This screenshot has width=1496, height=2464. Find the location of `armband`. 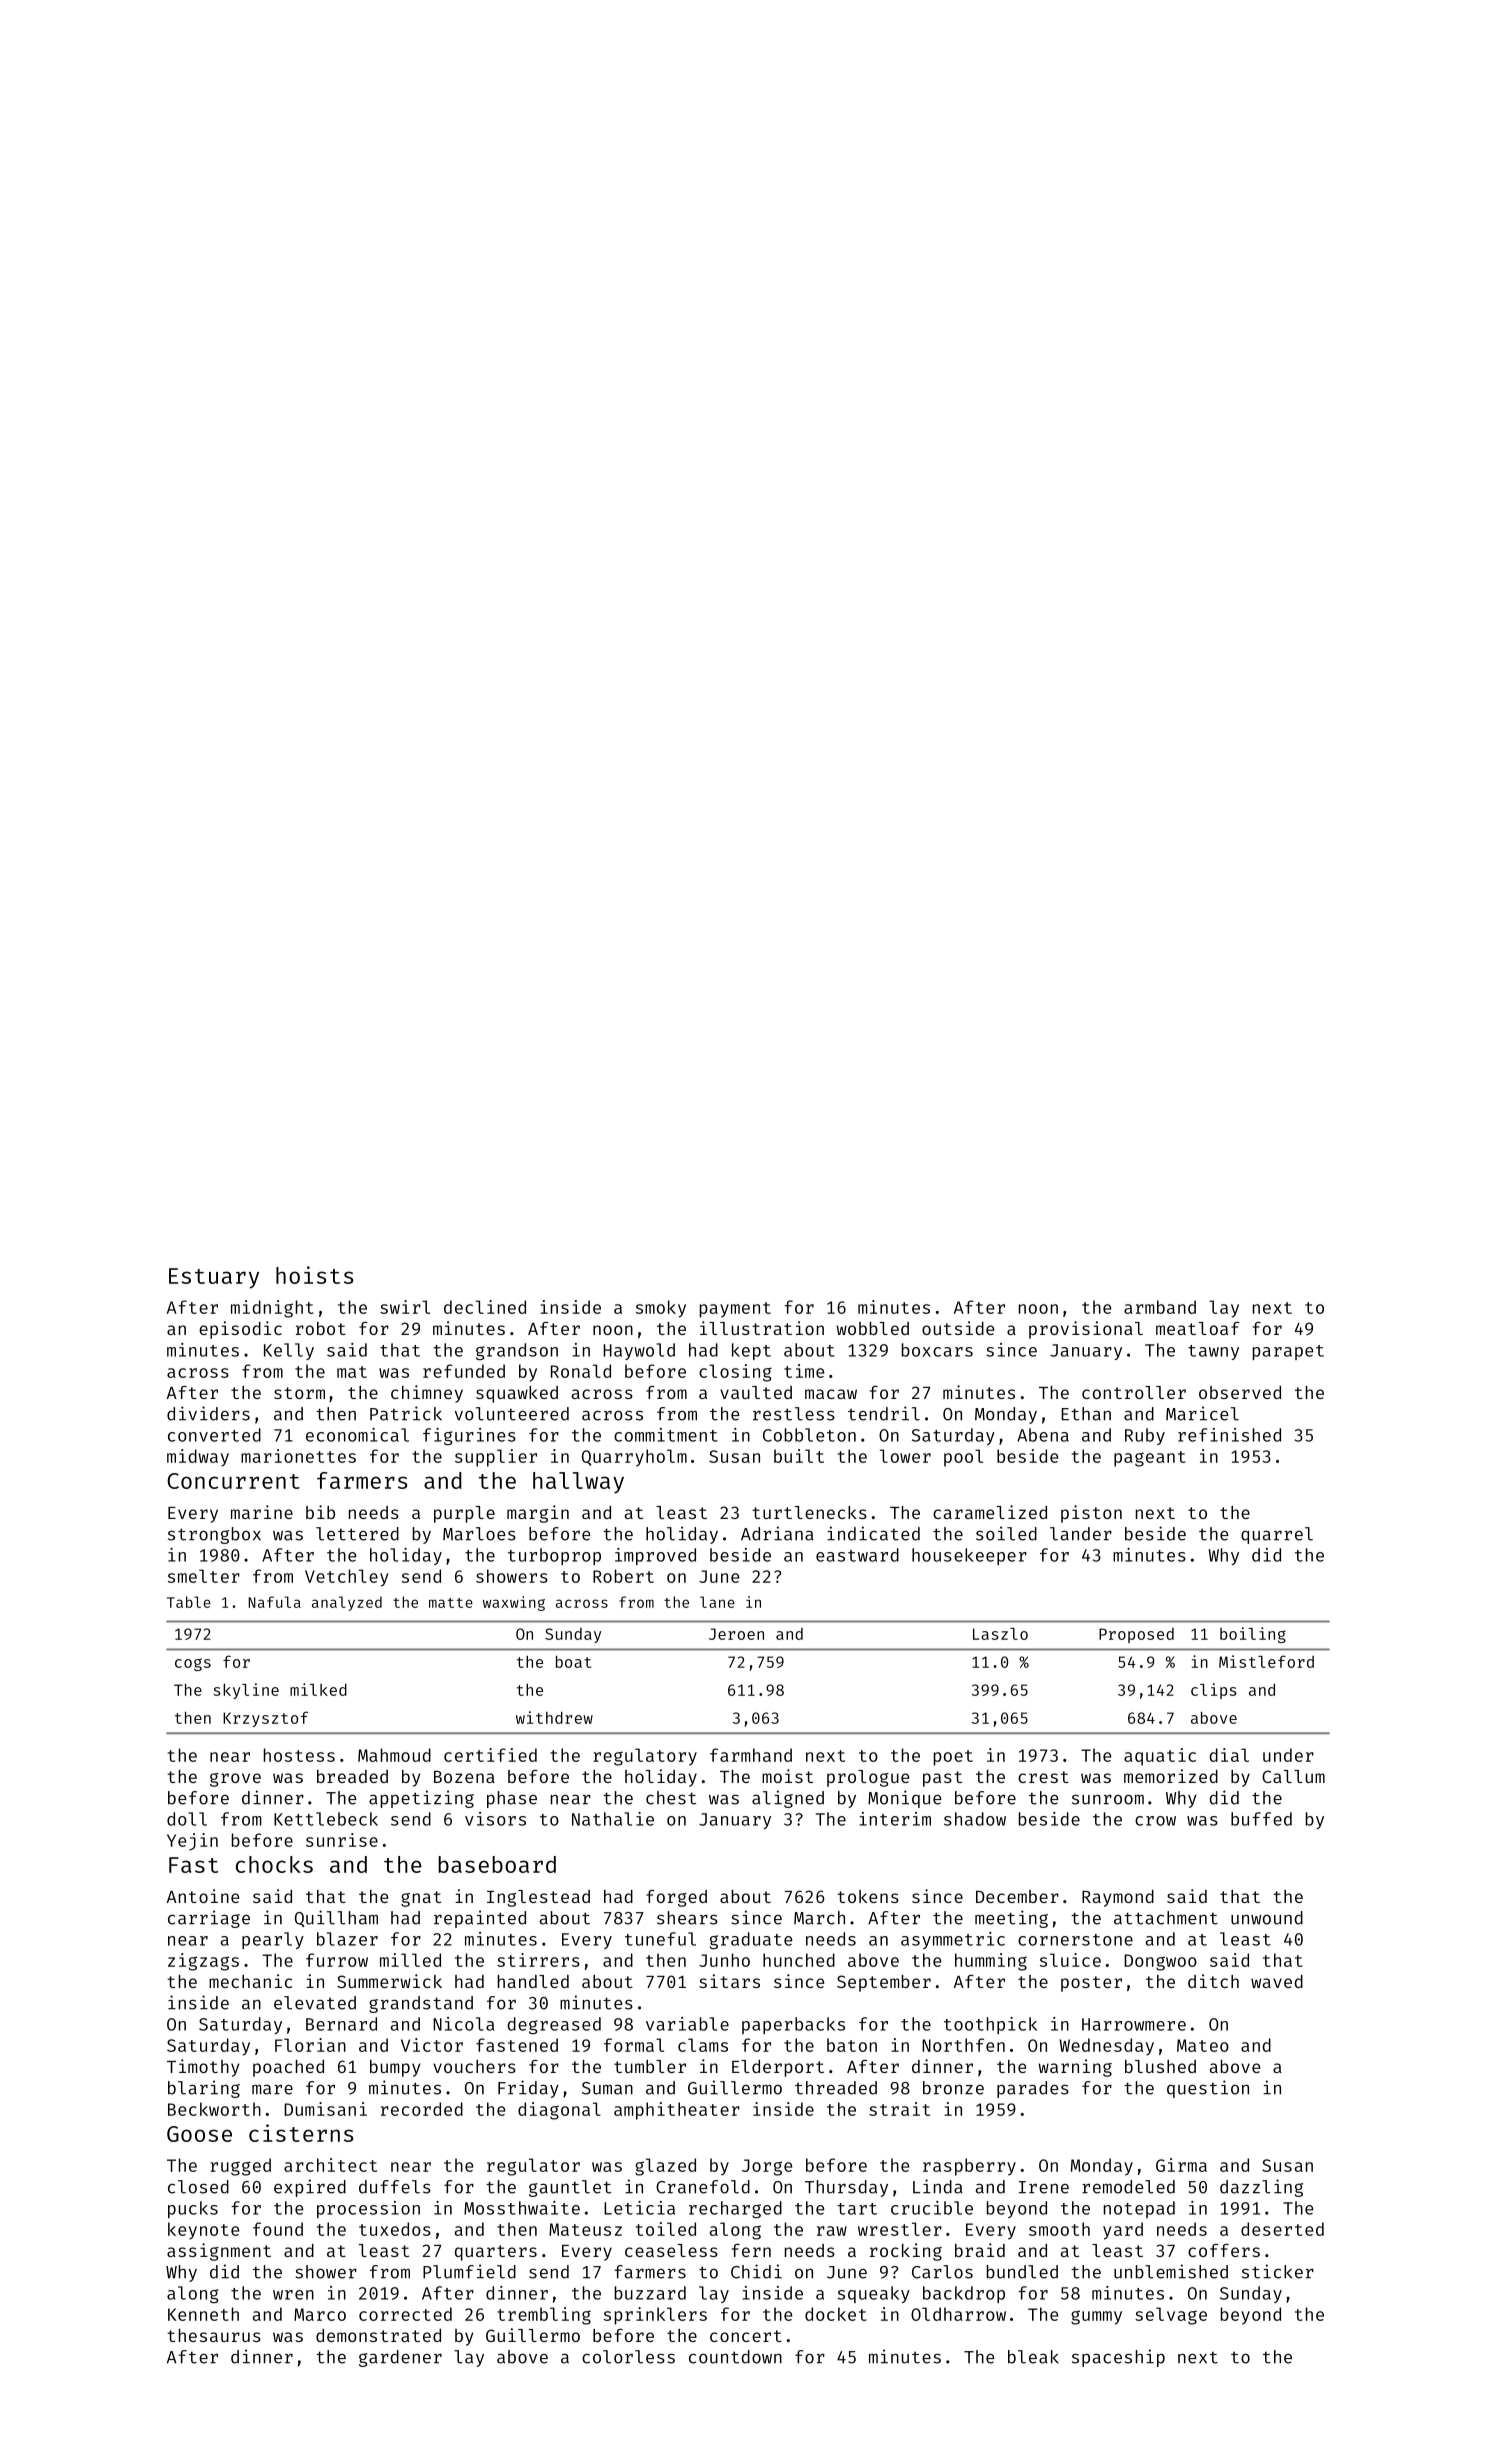

armband is located at coordinates (1160, 1307).
